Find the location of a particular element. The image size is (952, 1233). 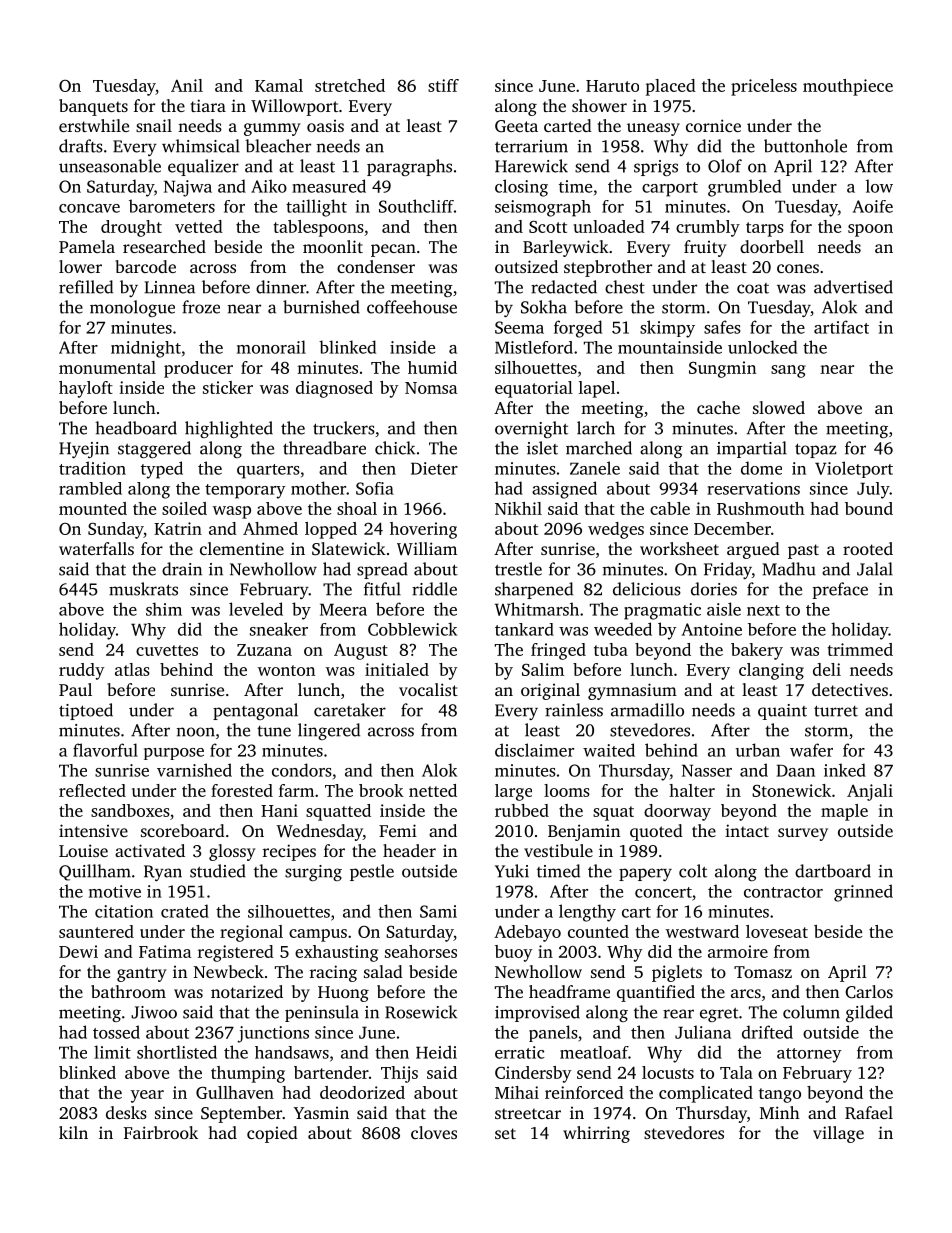

gilded is located at coordinates (869, 1013).
